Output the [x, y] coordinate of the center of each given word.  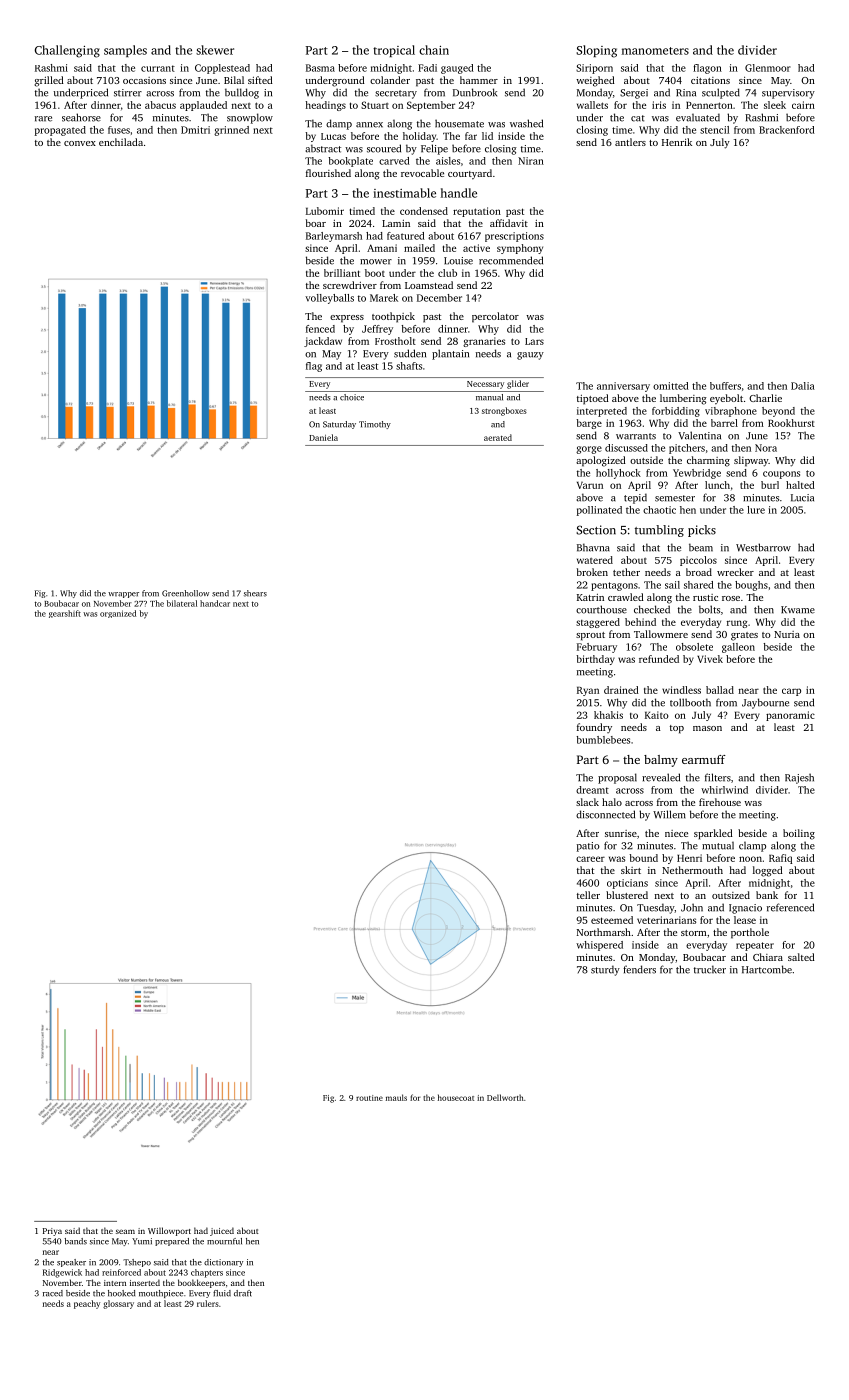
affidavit [509, 223]
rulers [208, 1303]
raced [53, 1293]
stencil [714, 130]
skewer [215, 50]
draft [243, 1293]
